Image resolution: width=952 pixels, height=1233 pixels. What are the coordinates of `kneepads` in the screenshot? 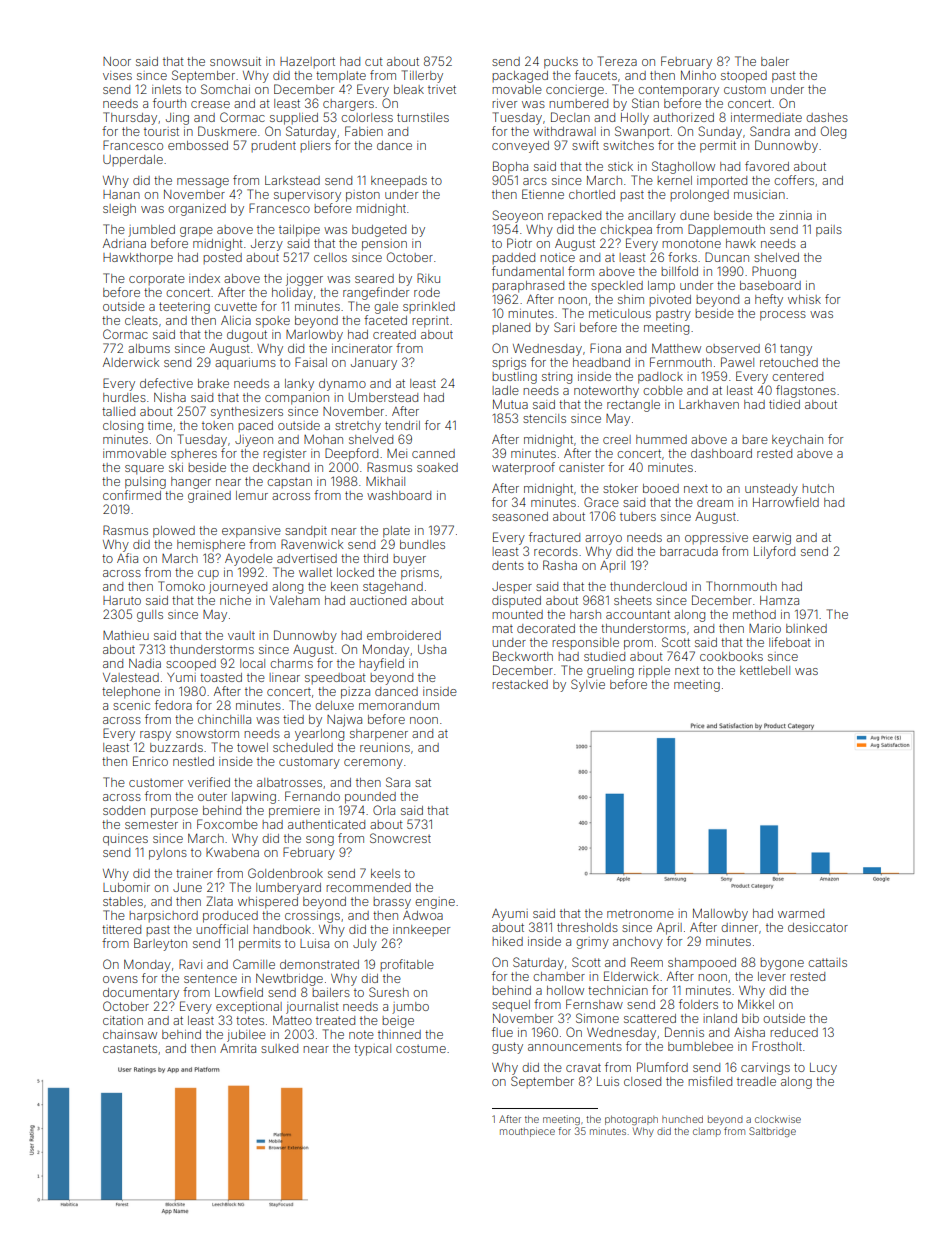 It's located at (399, 182).
